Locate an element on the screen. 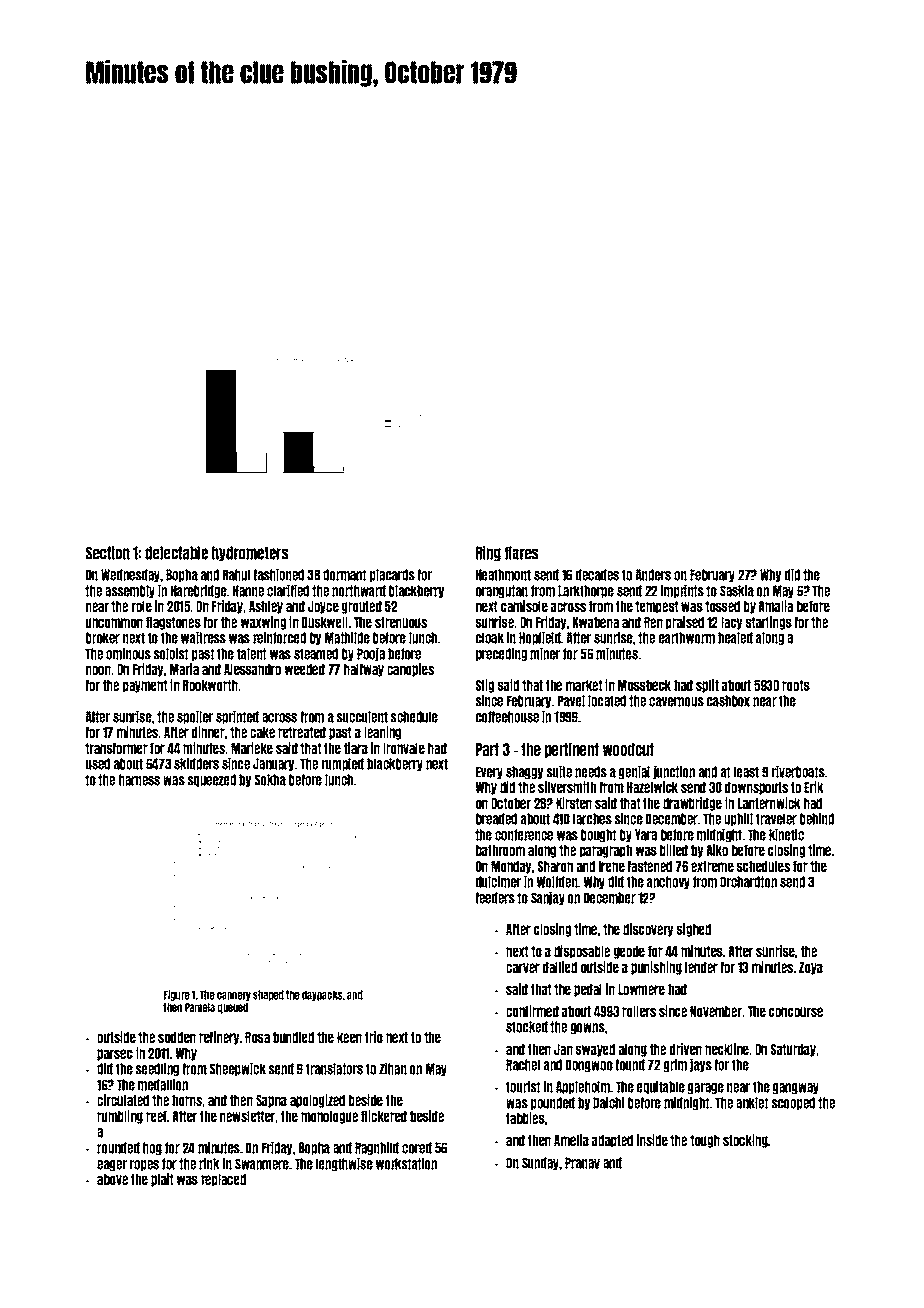 This screenshot has height=1308, width=924. riverboats is located at coordinates (798, 771).
